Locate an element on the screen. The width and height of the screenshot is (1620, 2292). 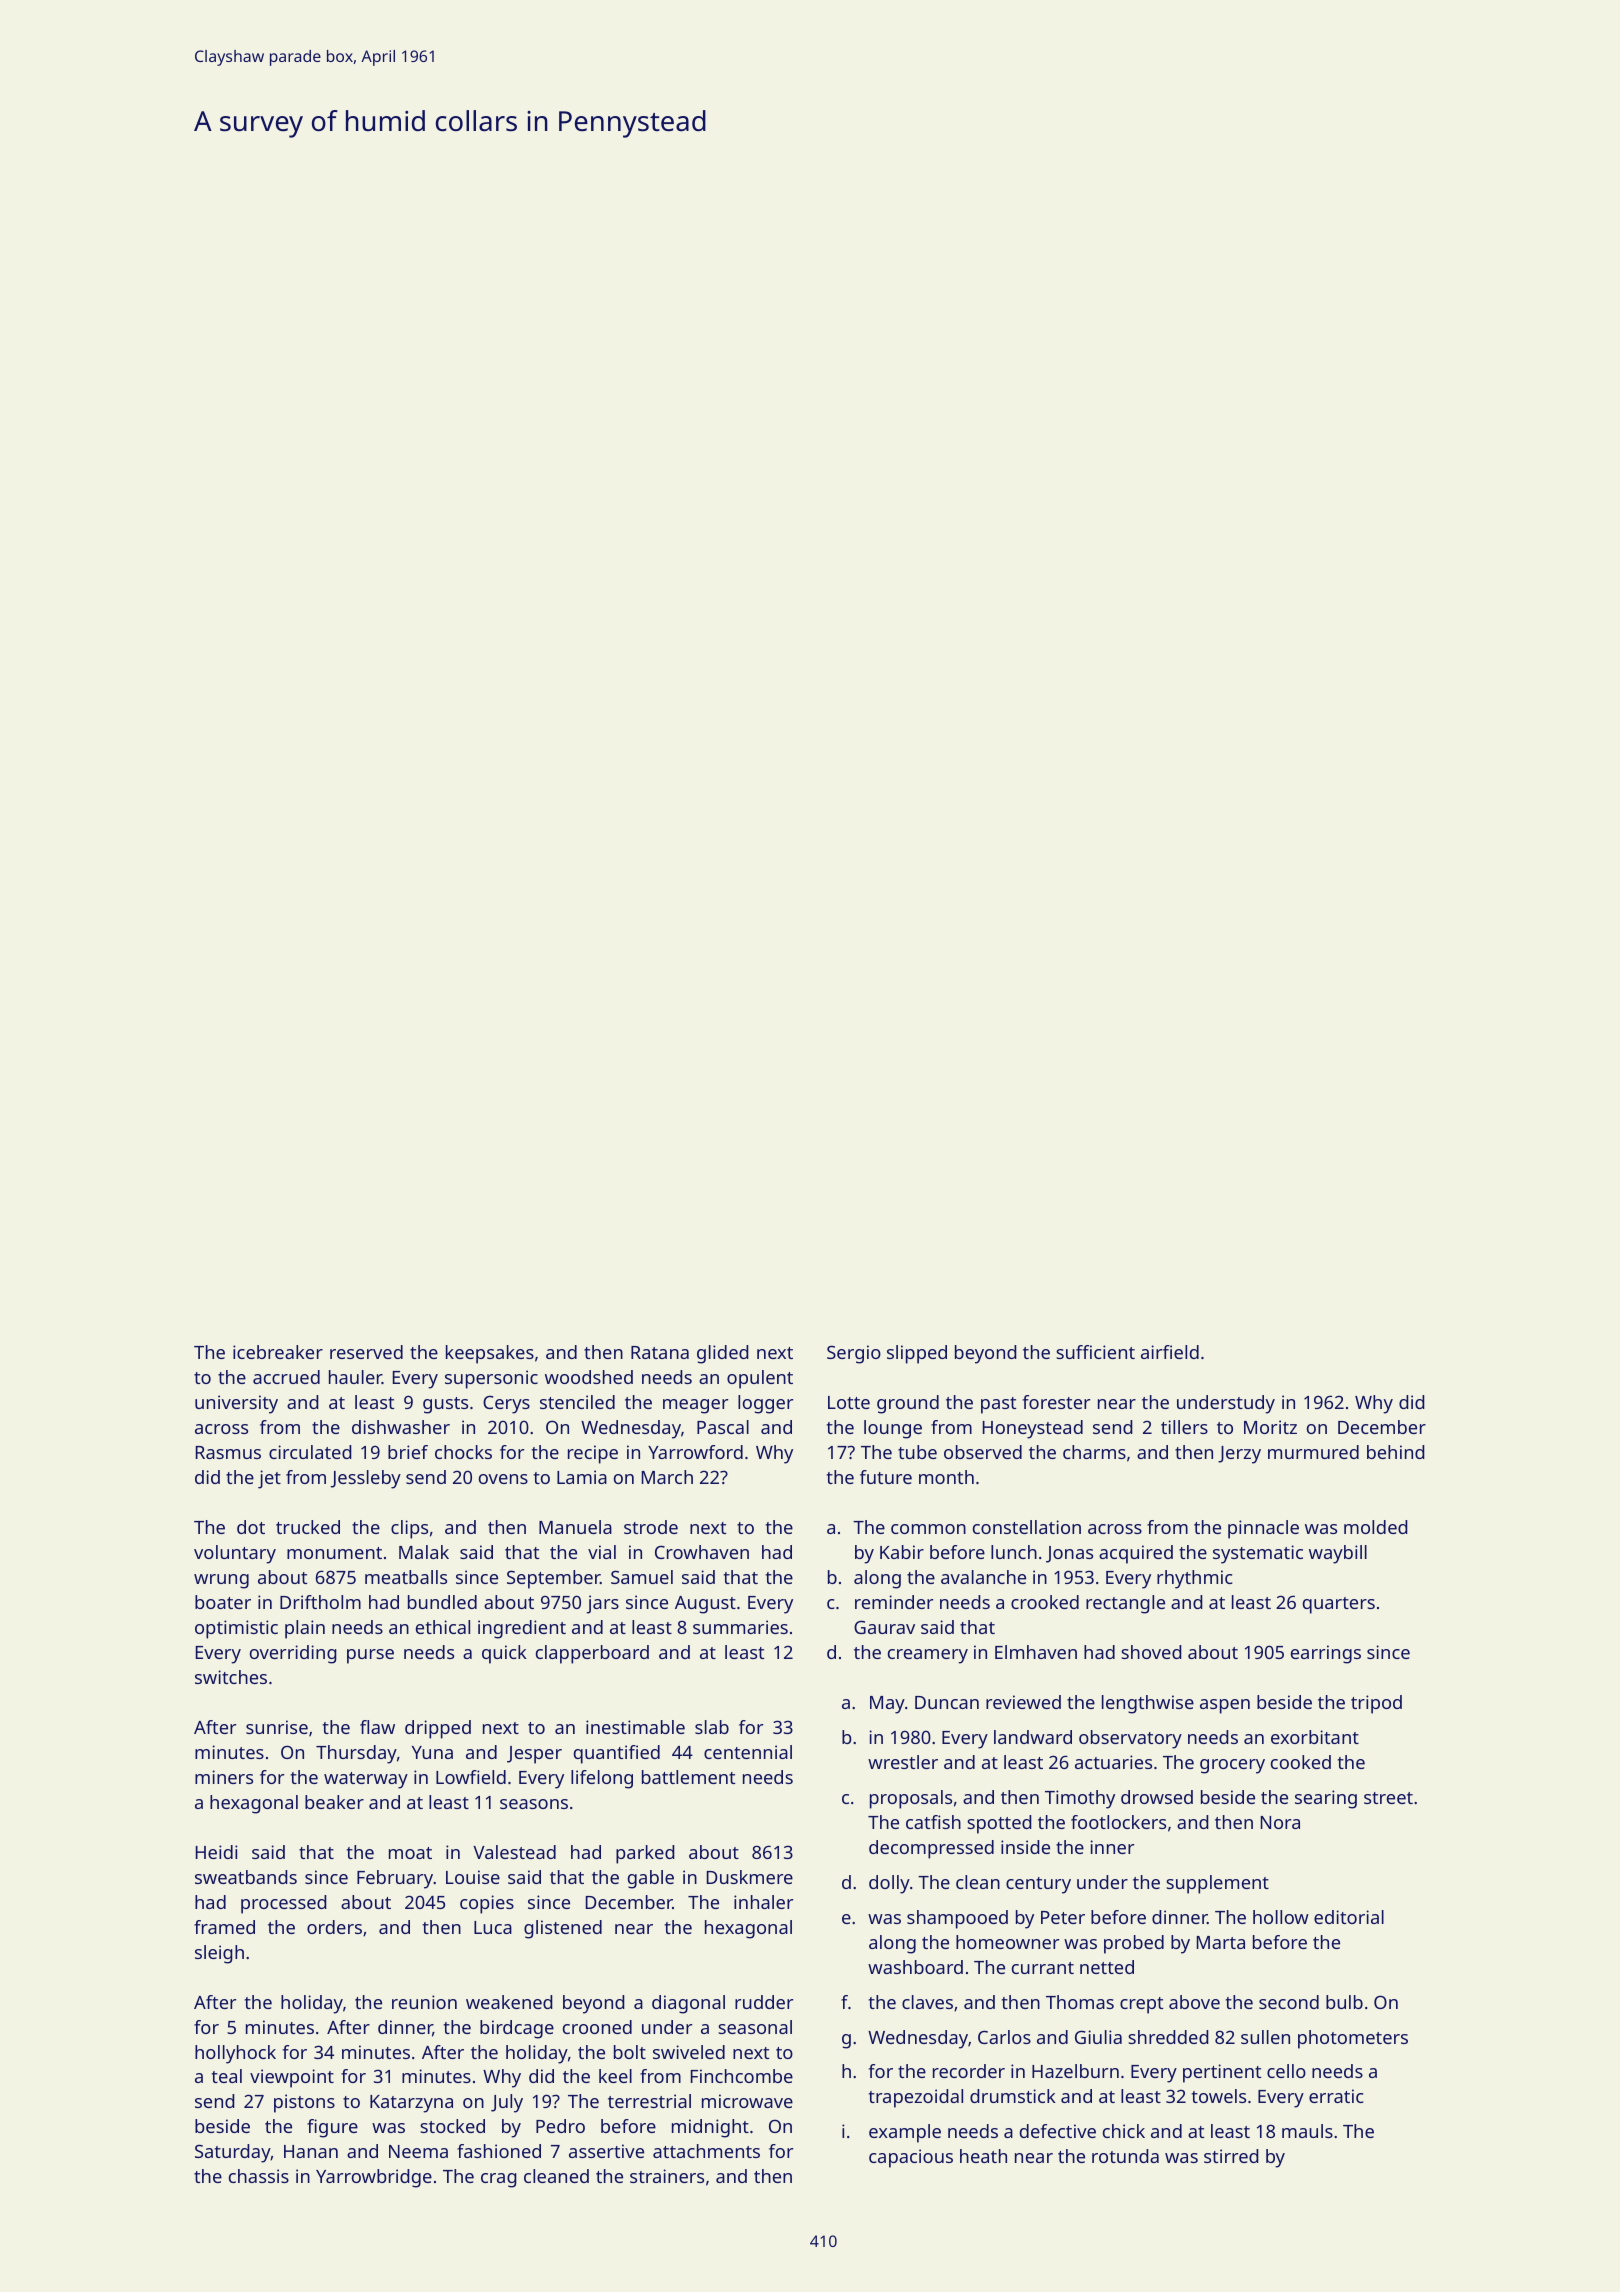
crag is located at coordinates (499, 2180).
